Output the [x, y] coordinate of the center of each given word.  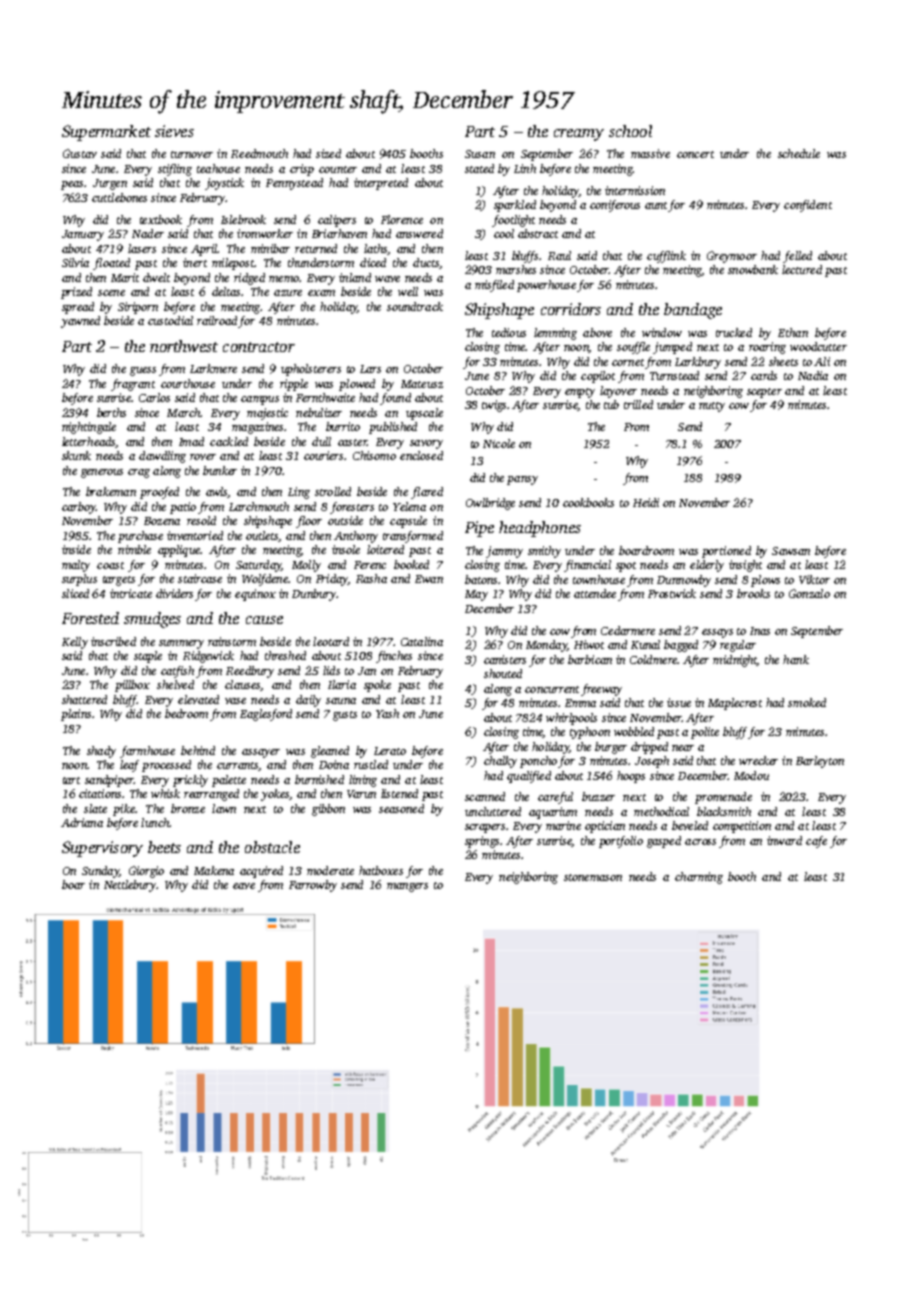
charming [699, 878]
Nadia [813, 375]
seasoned [401, 808]
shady [101, 752]
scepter [764, 393]
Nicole [499, 443]
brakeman [111, 491]
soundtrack [415, 306]
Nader [148, 233]
